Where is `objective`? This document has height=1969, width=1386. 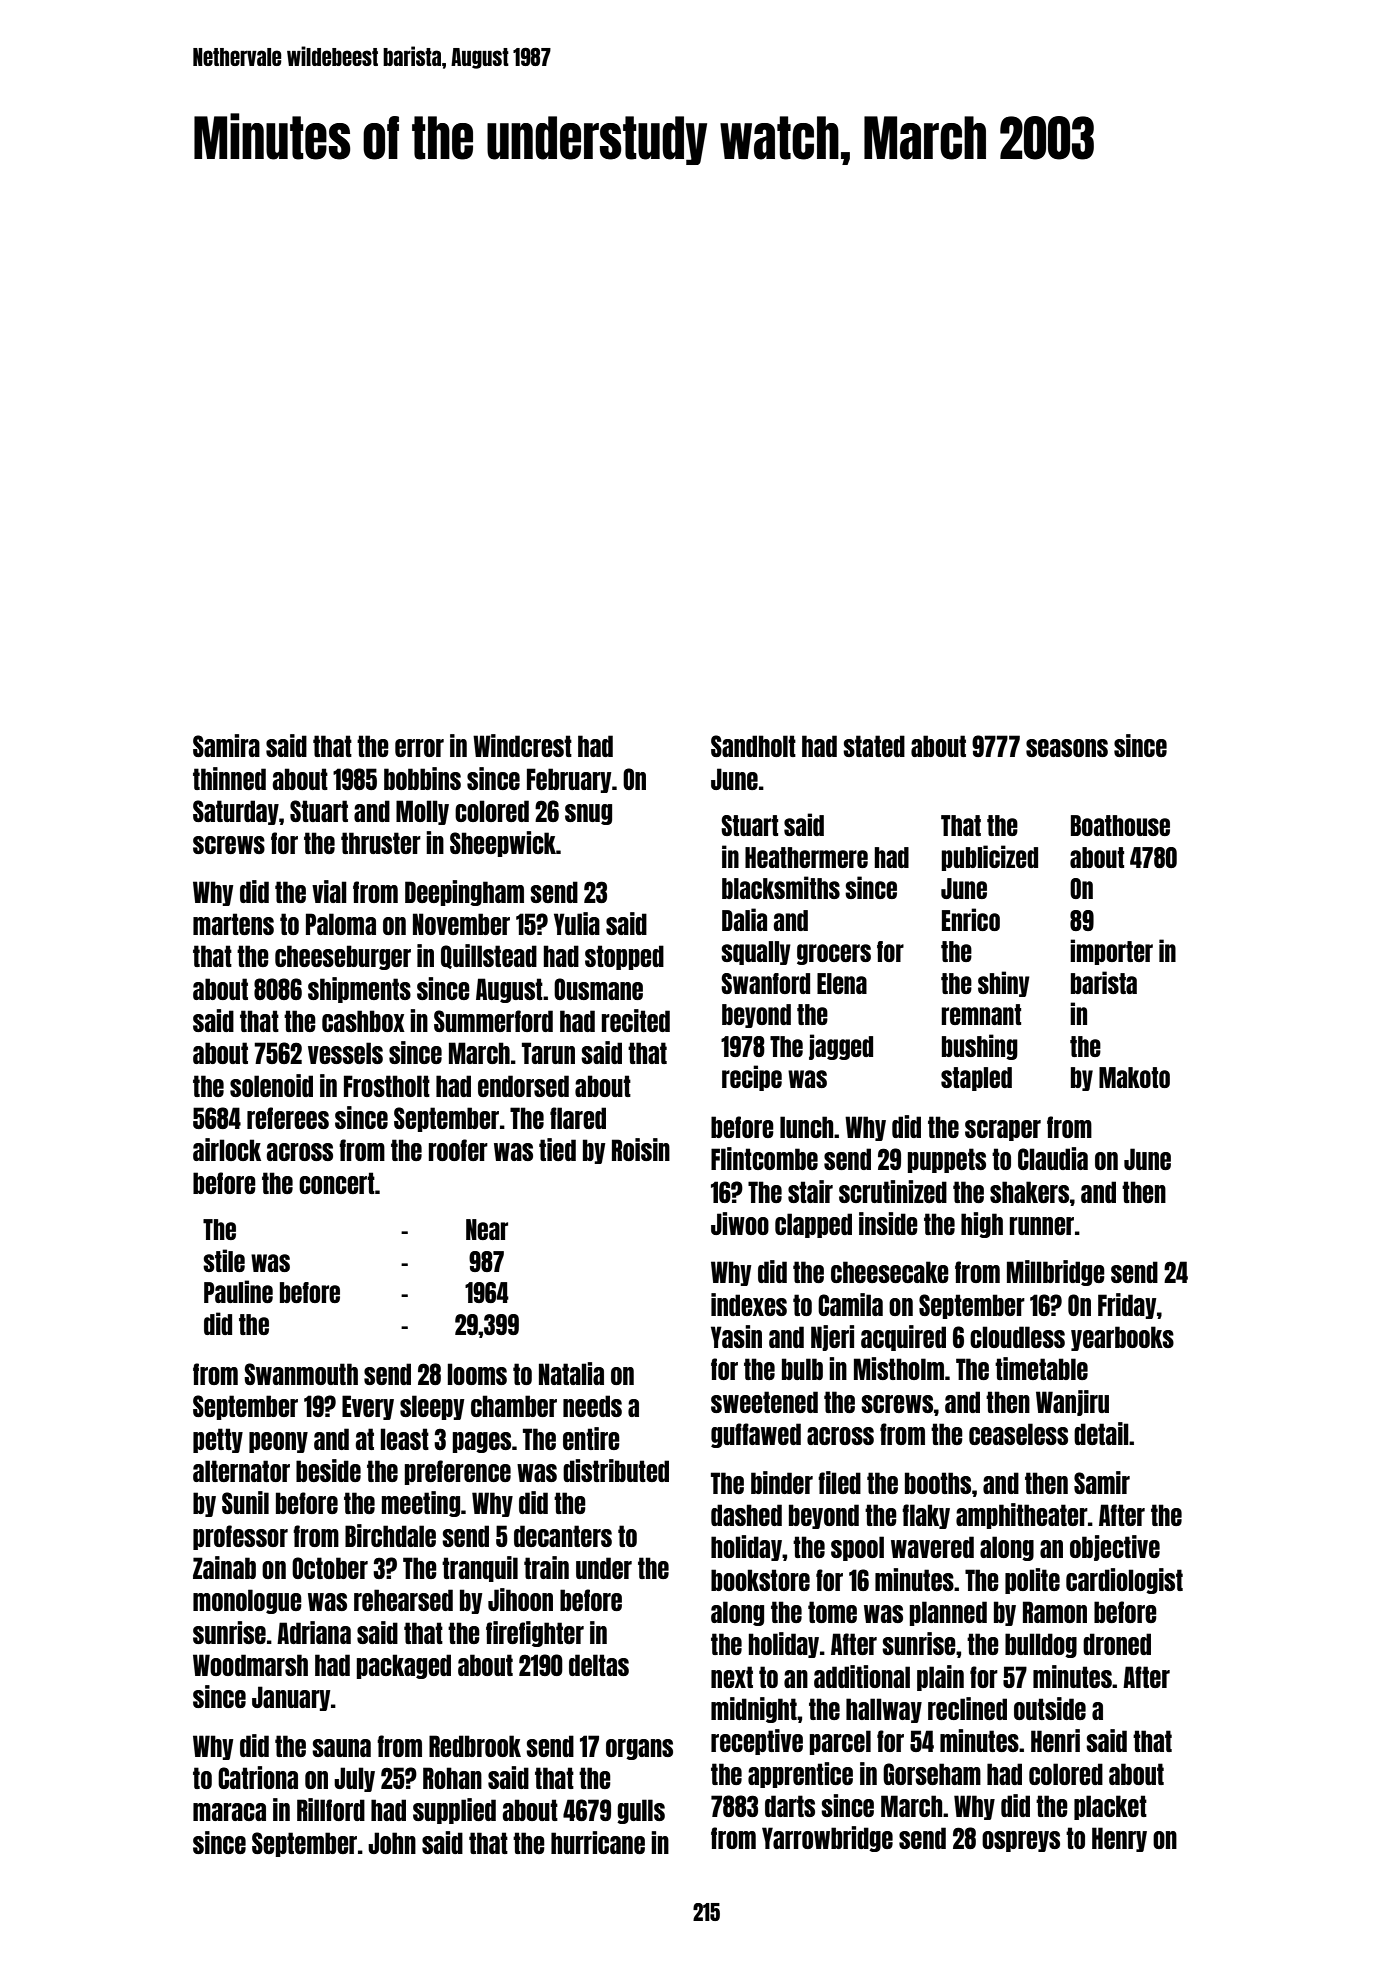
objective is located at coordinates (1115, 1548).
